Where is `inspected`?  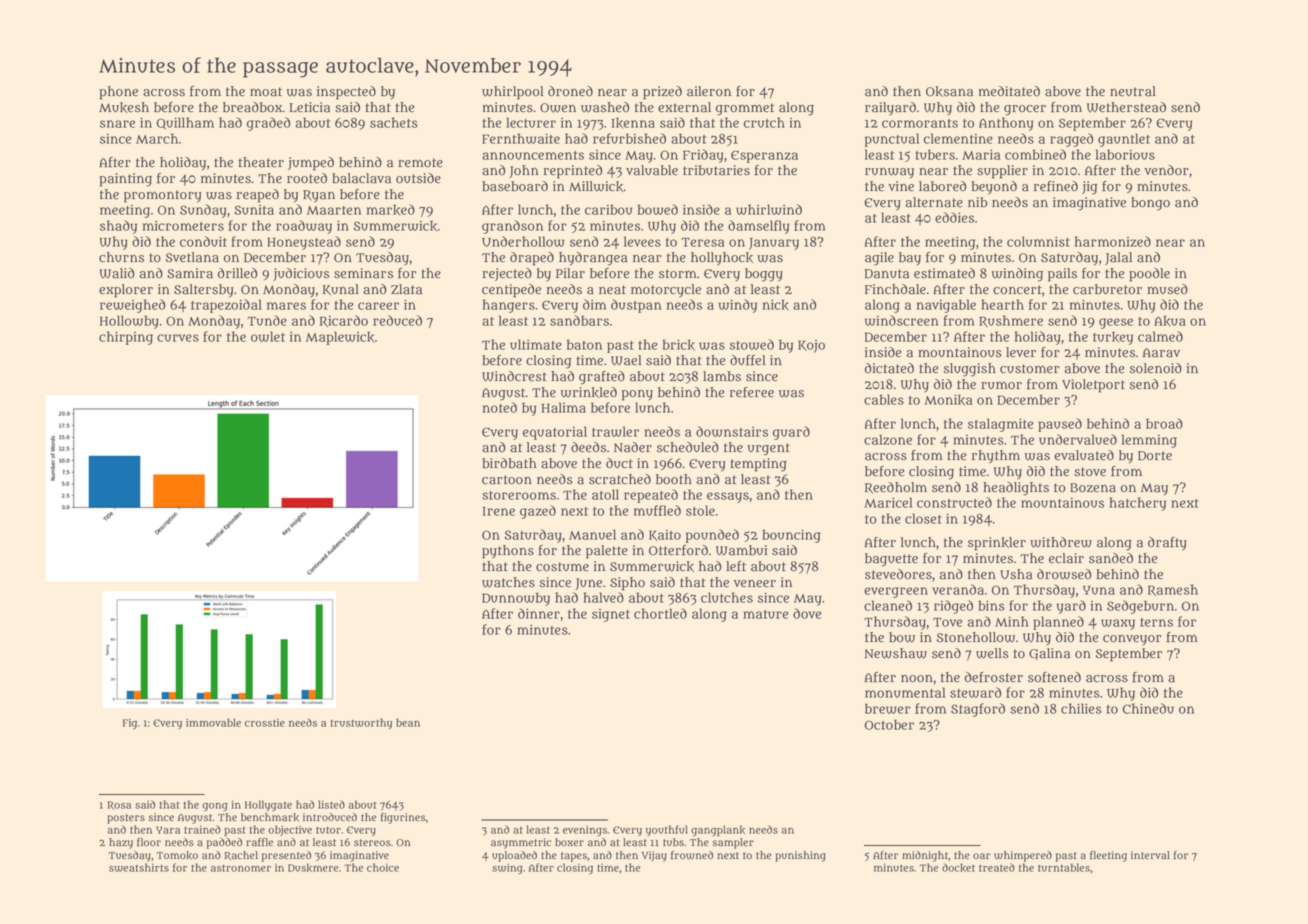
inspected is located at coordinates (346, 93).
